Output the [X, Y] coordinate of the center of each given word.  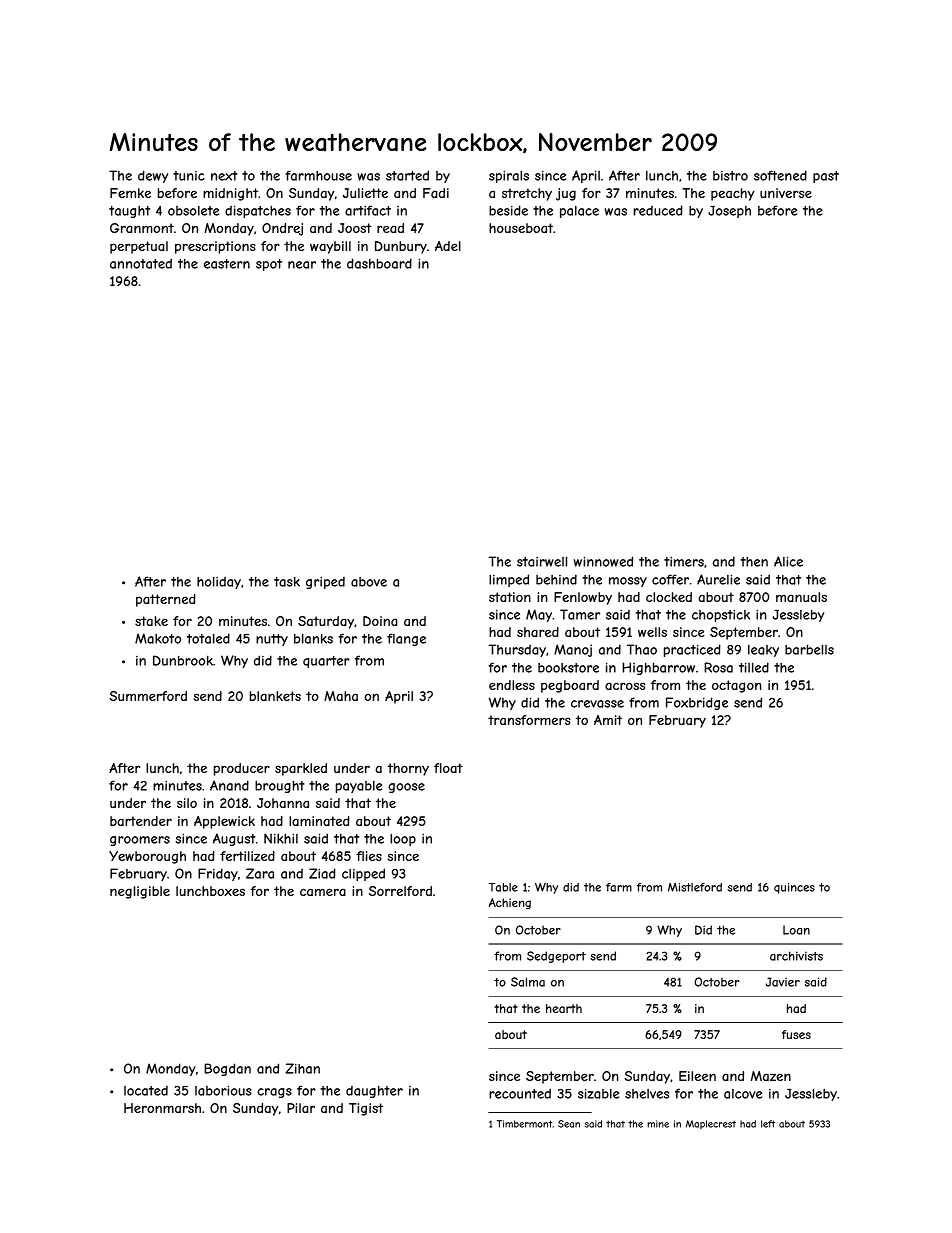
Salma [528, 982]
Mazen [771, 1076]
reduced [658, 210]
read [390, 228]
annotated [141, 263]
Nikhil [281, 838]
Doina [380, 621]
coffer [670, 579]
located [146, 1091]
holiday [219, 582]
